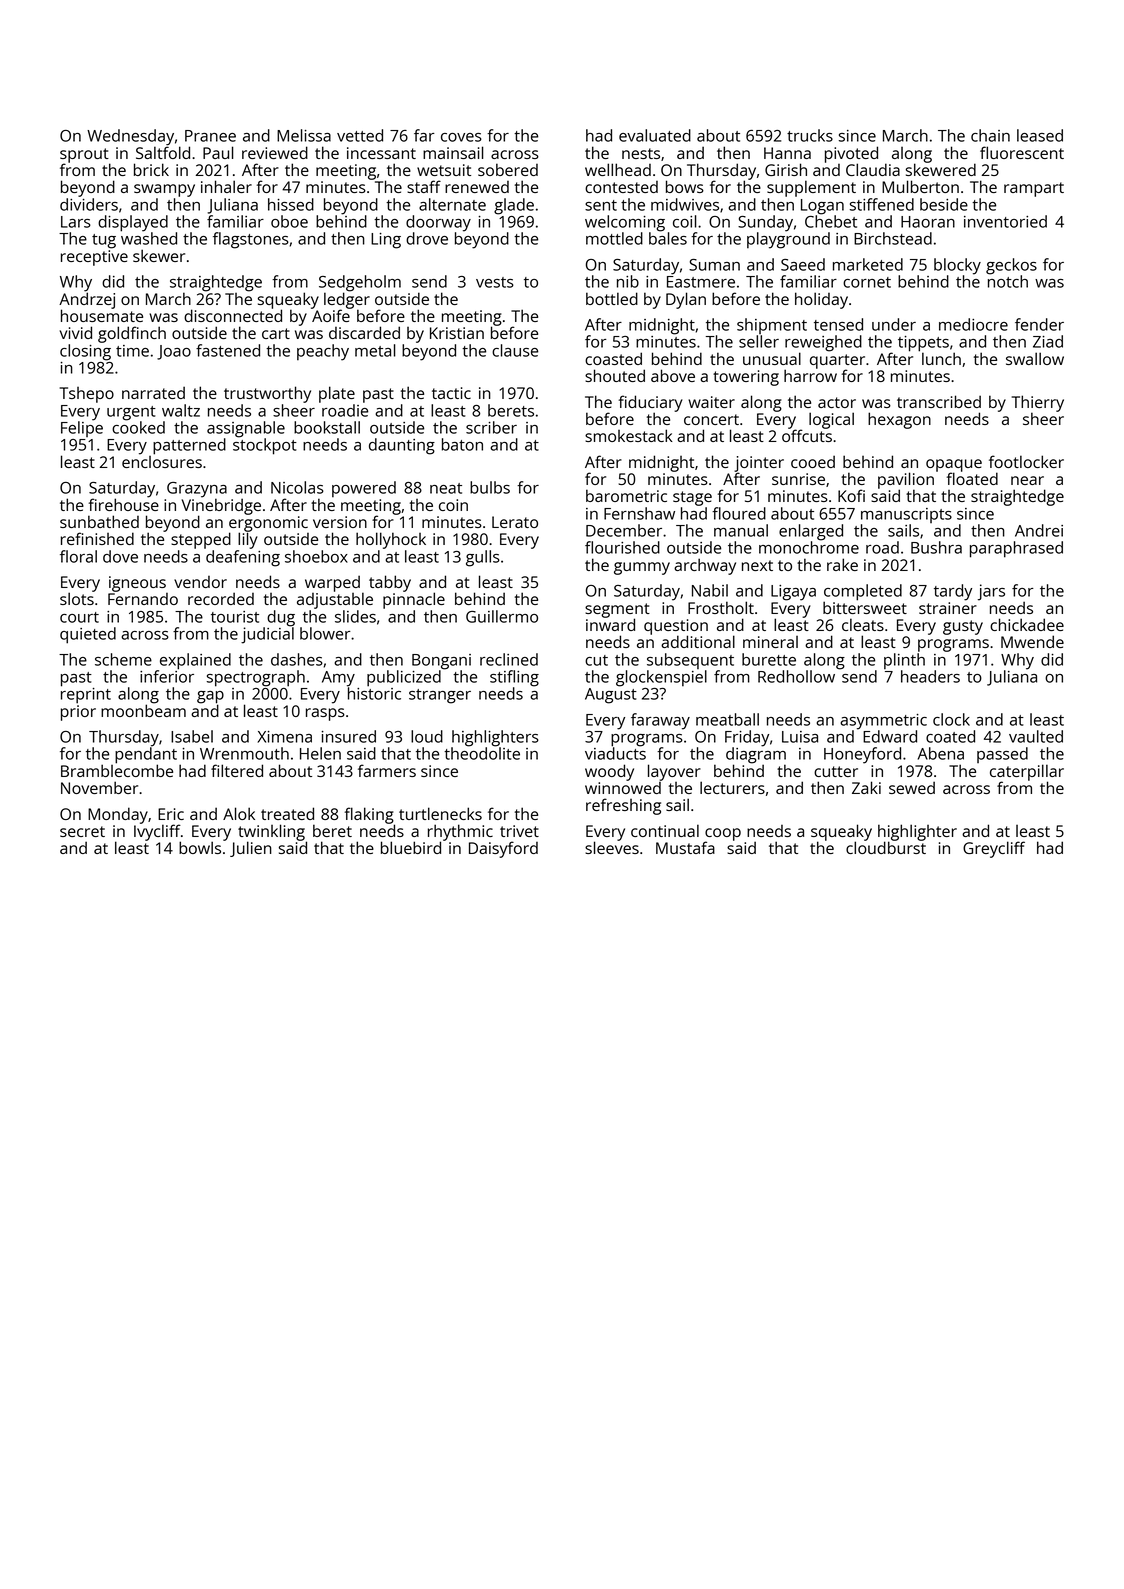 The width and height of the image is (1124, 1589). What do you see at coordinates (611, 696) in the image?
I see `August` at bounding box center [611, 696].
